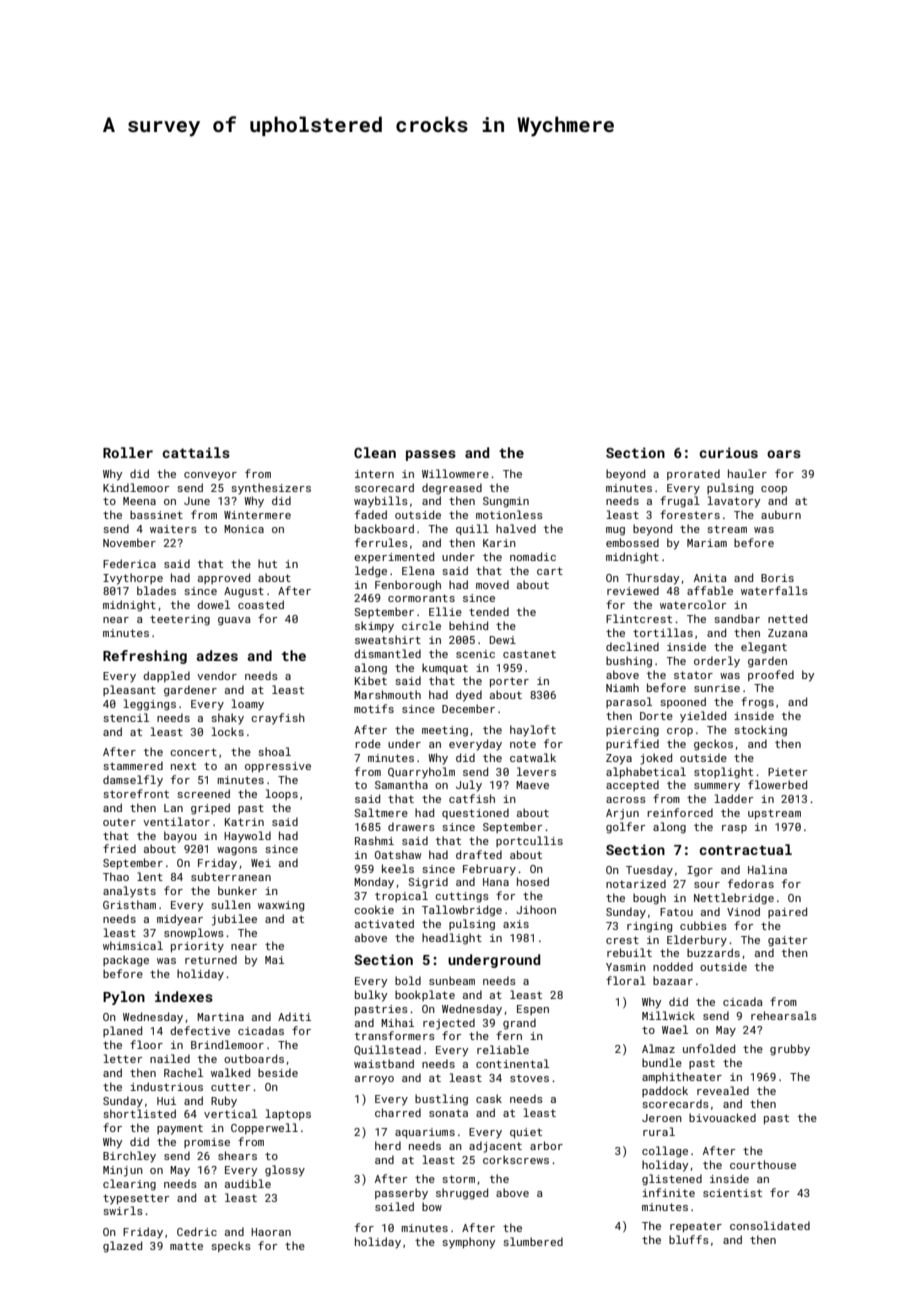 This screenshot has width=924, height=1308. I want to click on Kibet, so click(371, 680).
